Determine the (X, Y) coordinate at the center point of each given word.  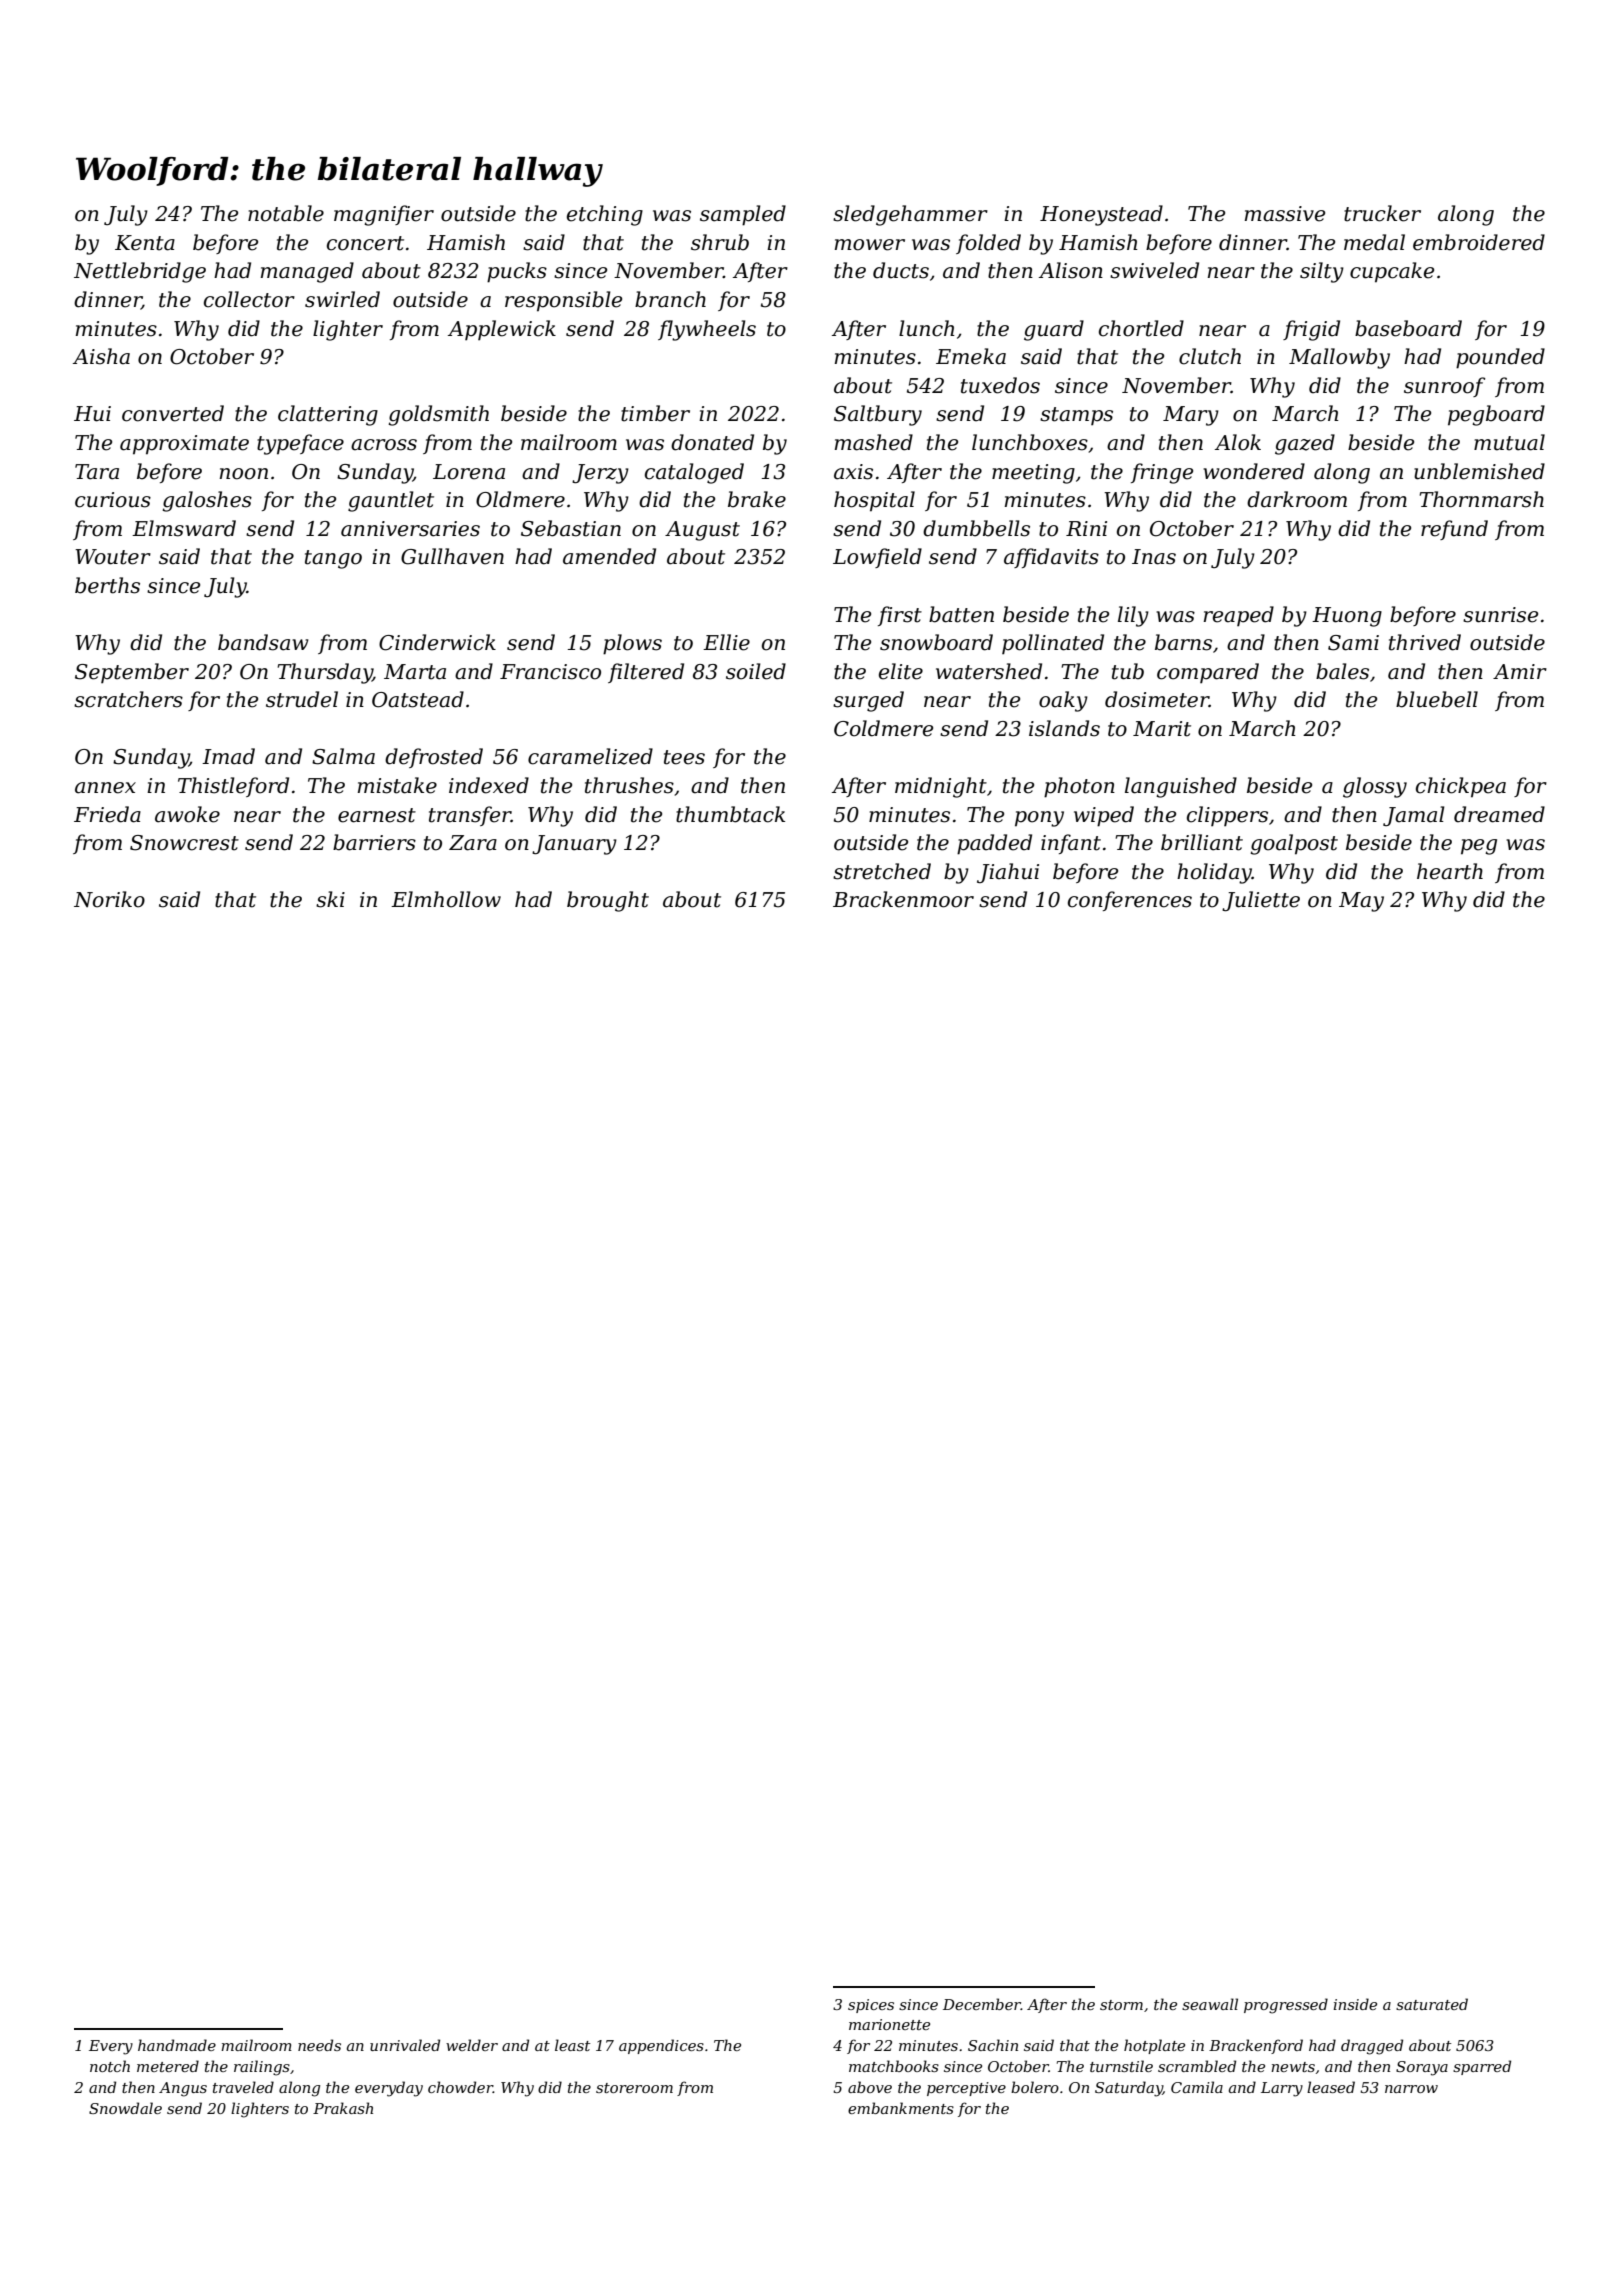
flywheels (707, 330)
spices (871, 2006)
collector (249, 299)
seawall (1210, 2004)
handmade (177, 2045)
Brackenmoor (903, 899)
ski (330, 899)
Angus (183, 2089)
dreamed (1499, 814)
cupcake (1392, 272)
